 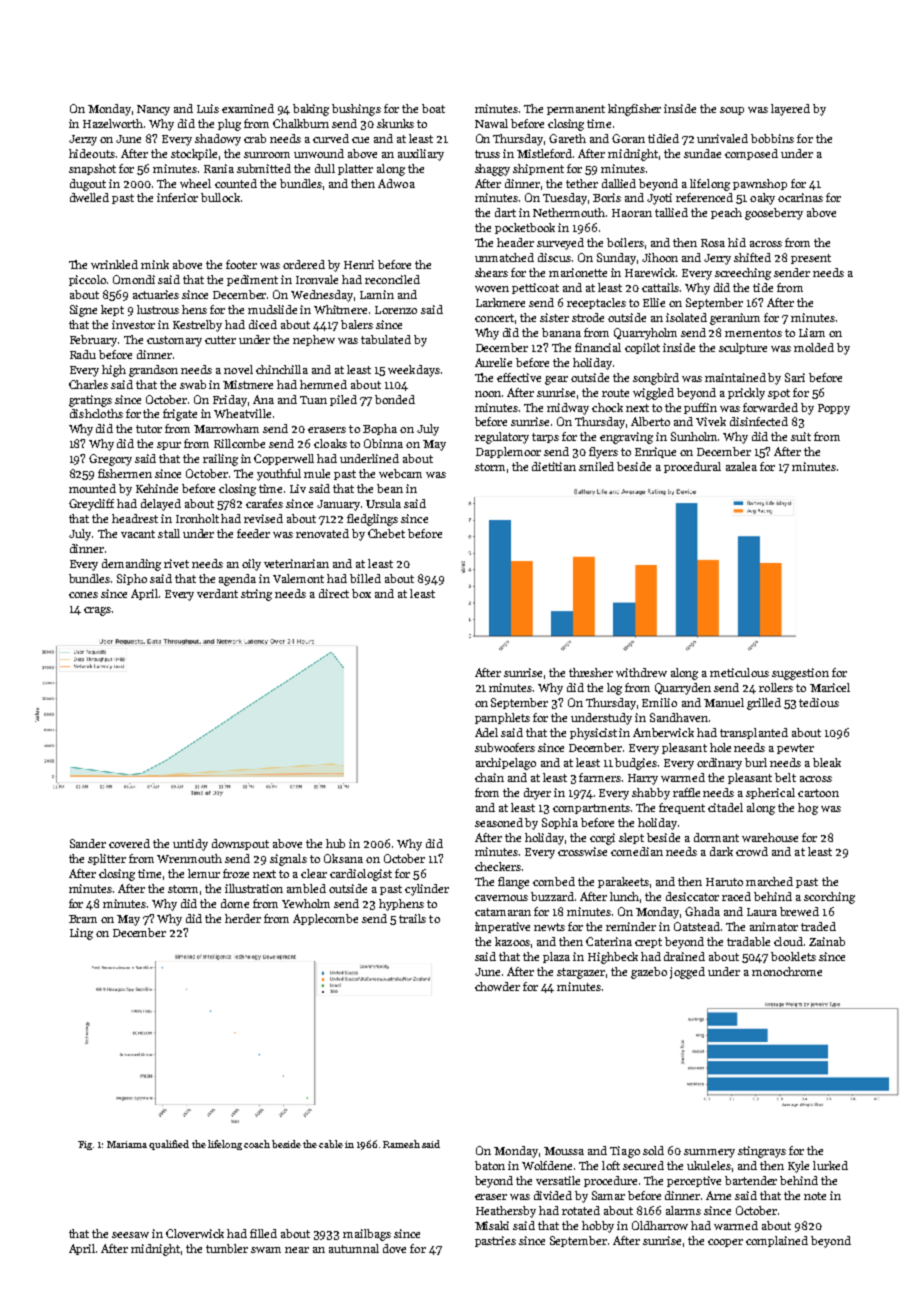 I want to click on coach, so click(x=257, y=1144).
